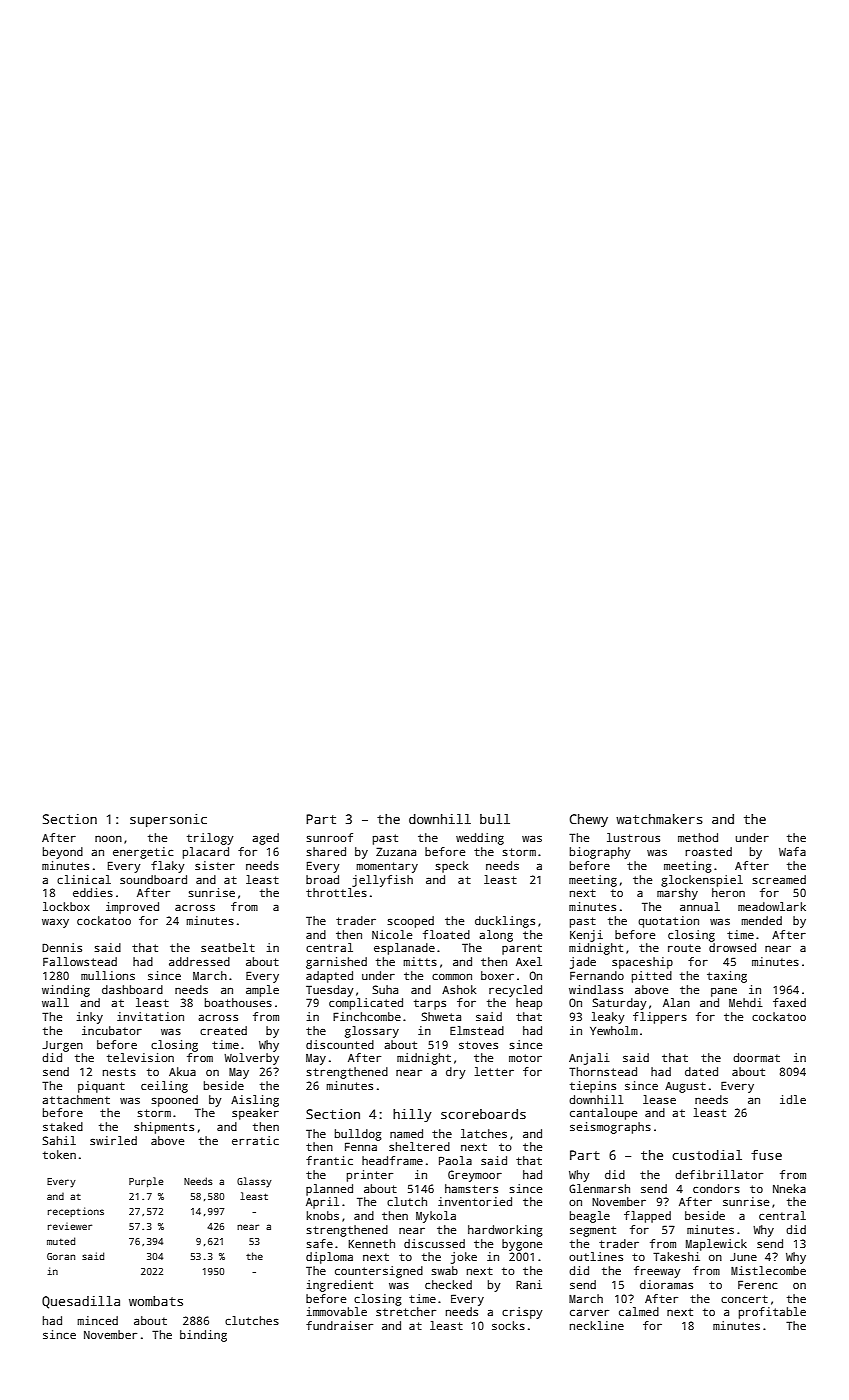 This screenshot has height=1400, width=849. Describe the element at coordinates (76, 1099) in the screenshot. I see `attachment` at that location.
